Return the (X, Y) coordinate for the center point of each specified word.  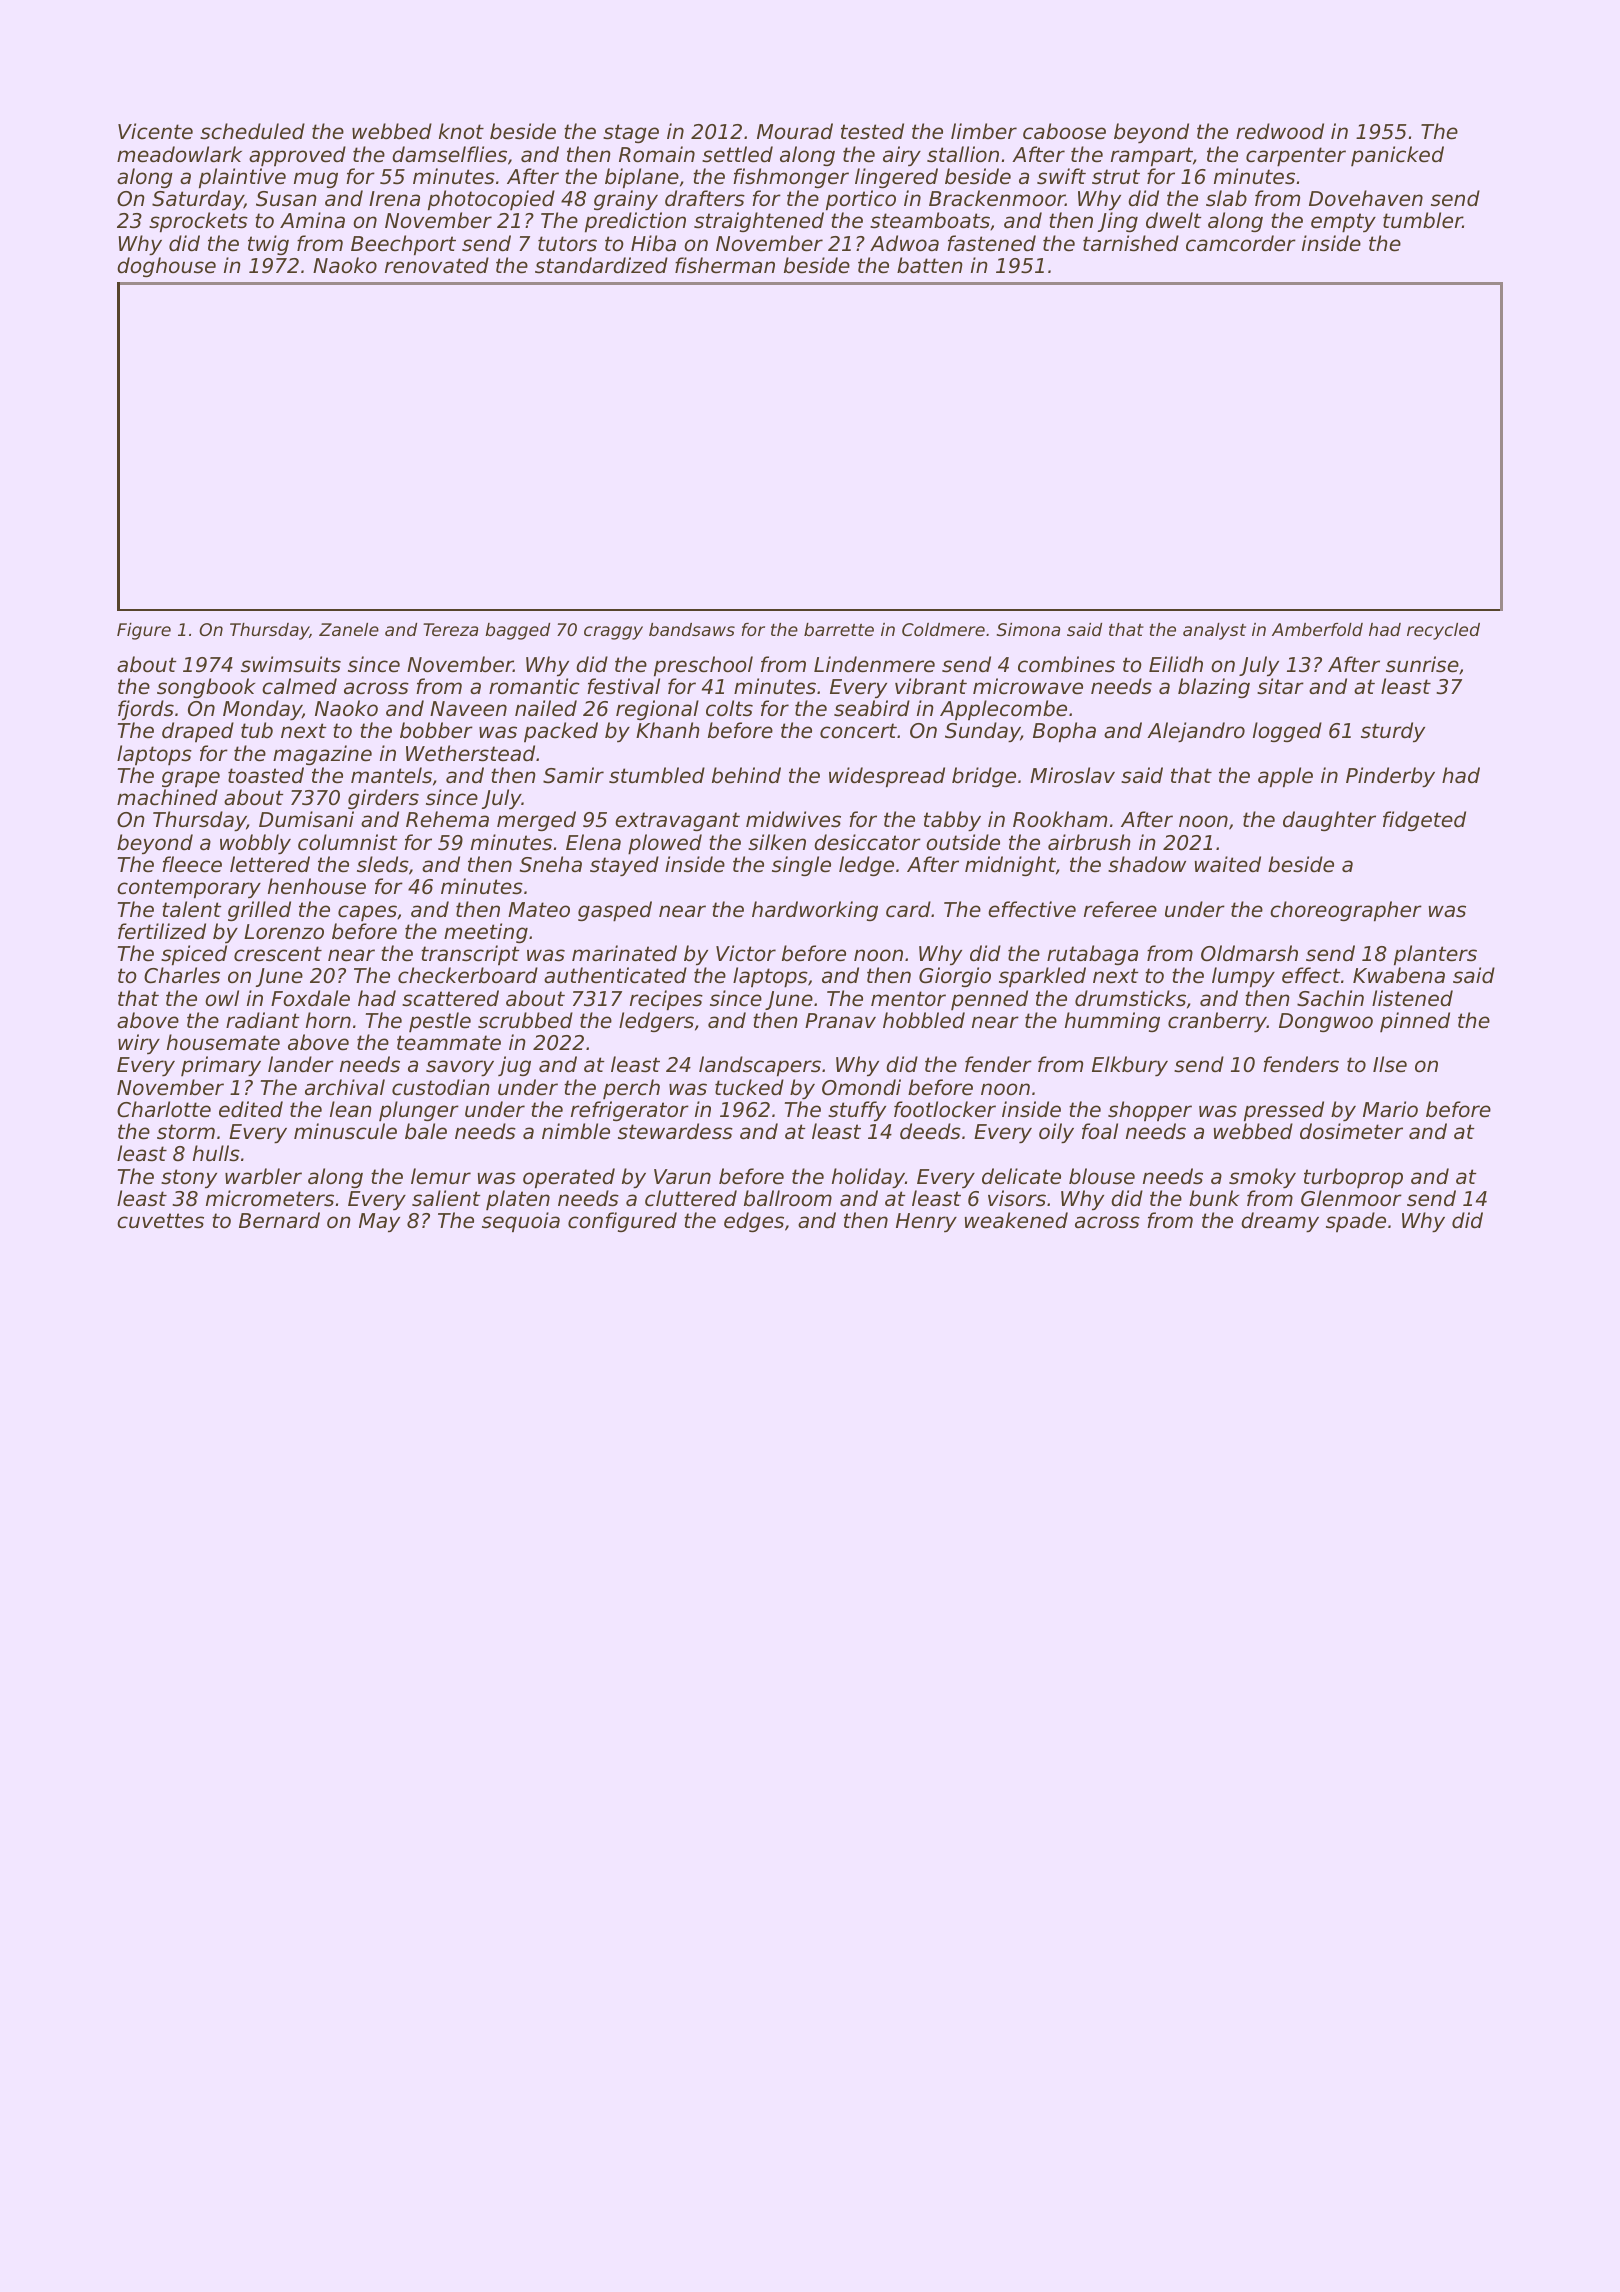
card (908, 909)
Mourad (795, 131)
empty (1343, 223)
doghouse (166, 267)
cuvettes (160, 1221)
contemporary (189, 889)
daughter (1329, 821)
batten (930, 265)
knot (461, 131)
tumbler (1423, 220)
